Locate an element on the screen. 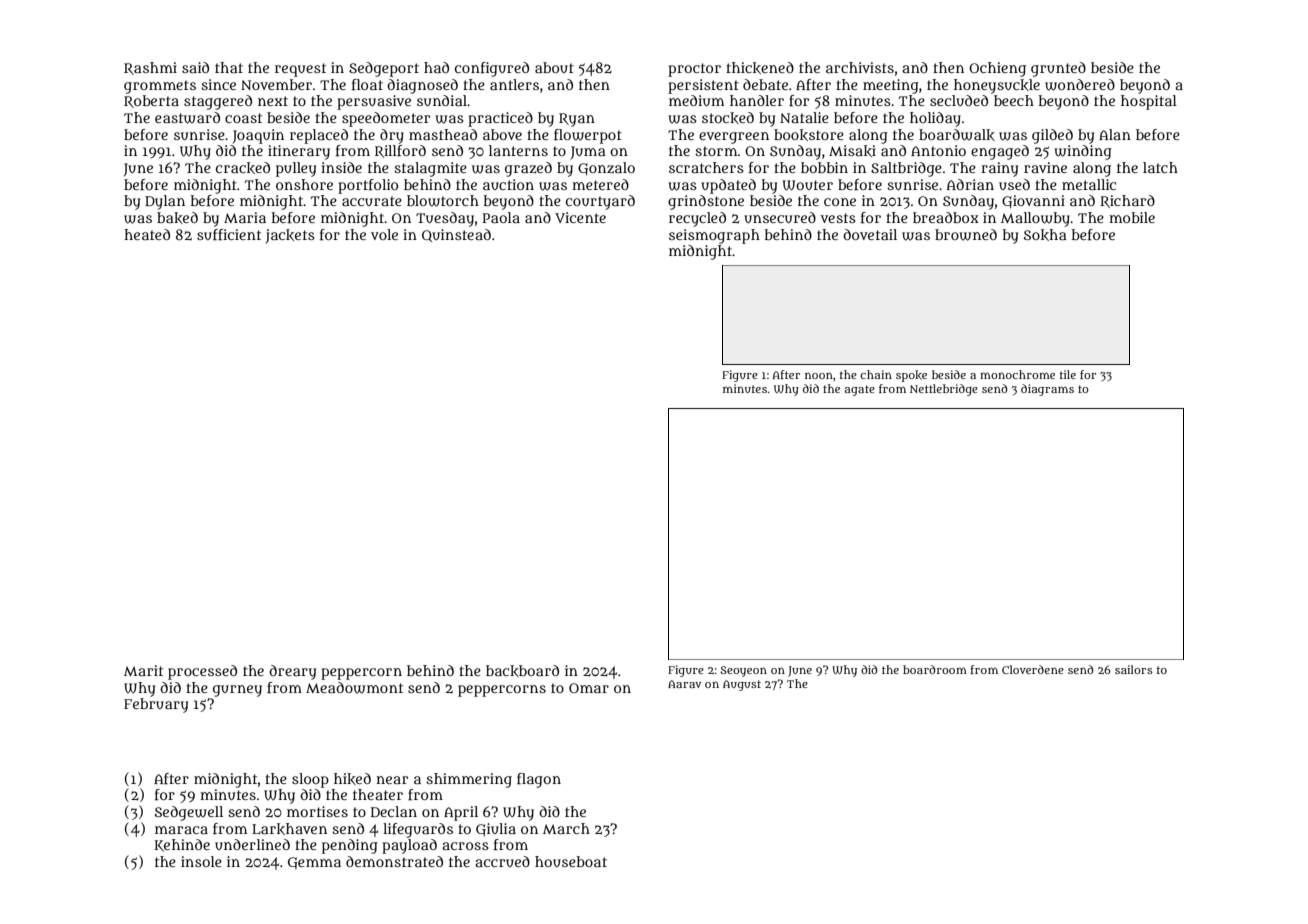  sloop is located at coordinates (310, 780).
